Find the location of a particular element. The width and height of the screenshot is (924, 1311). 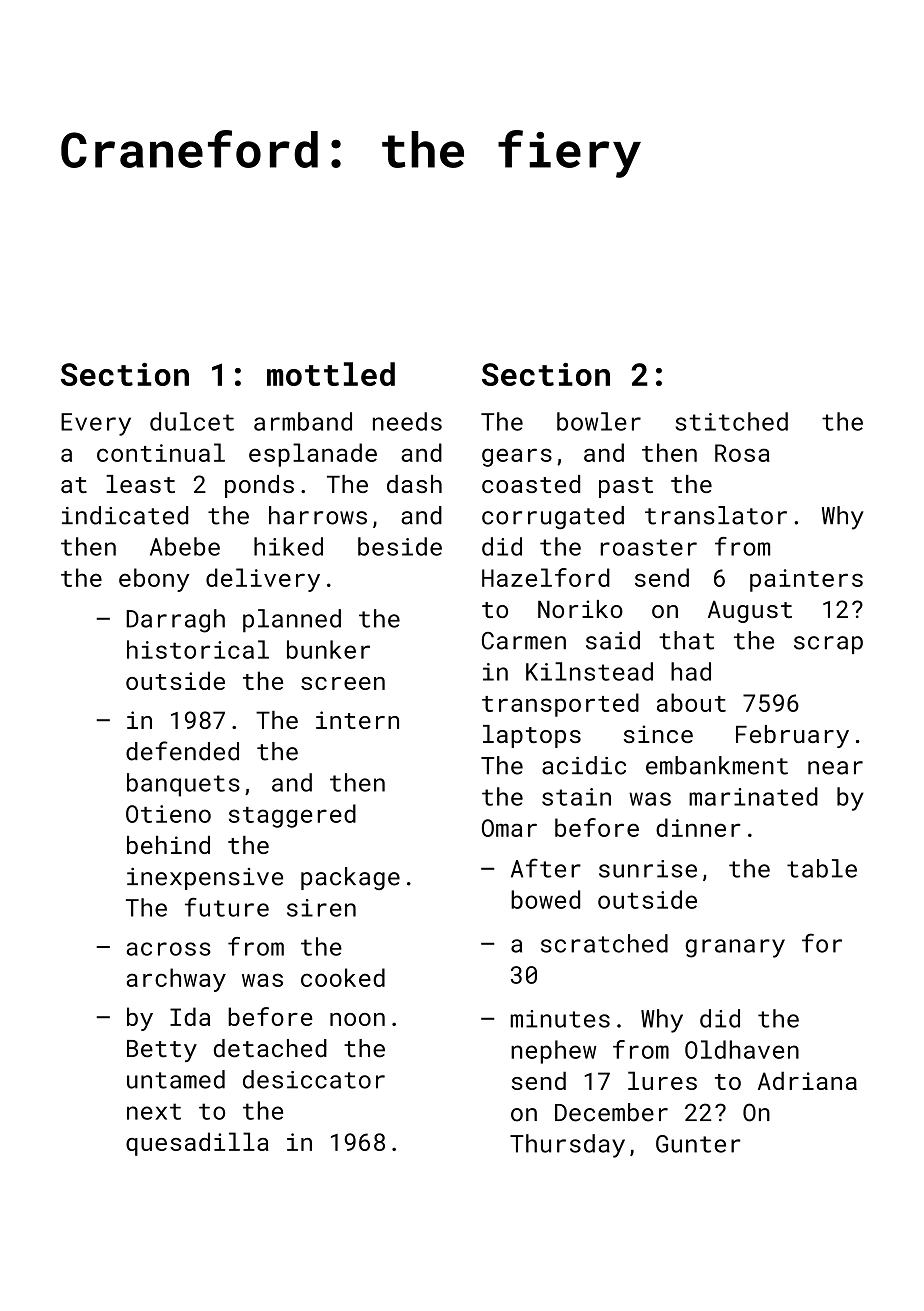

quesadilla is located at coordinates (197, 1144).
